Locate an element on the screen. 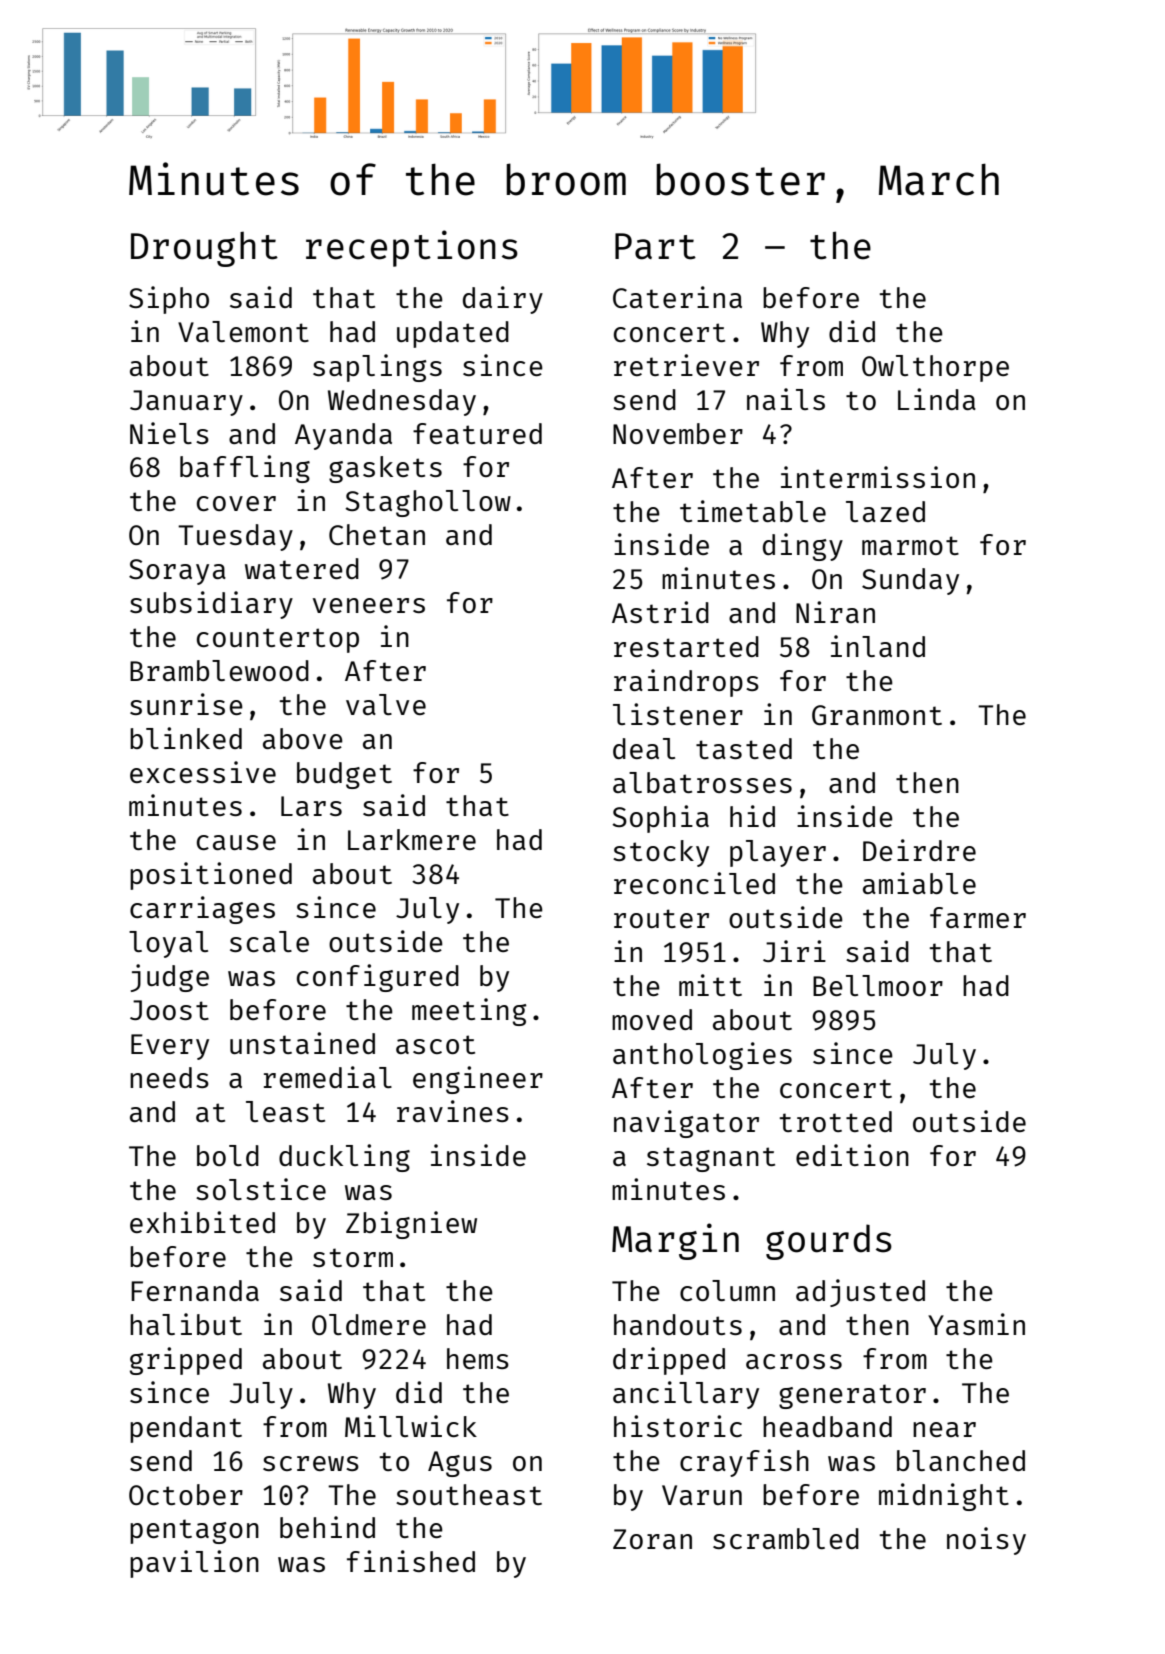  edition is located at coordinates (852, 1155).
